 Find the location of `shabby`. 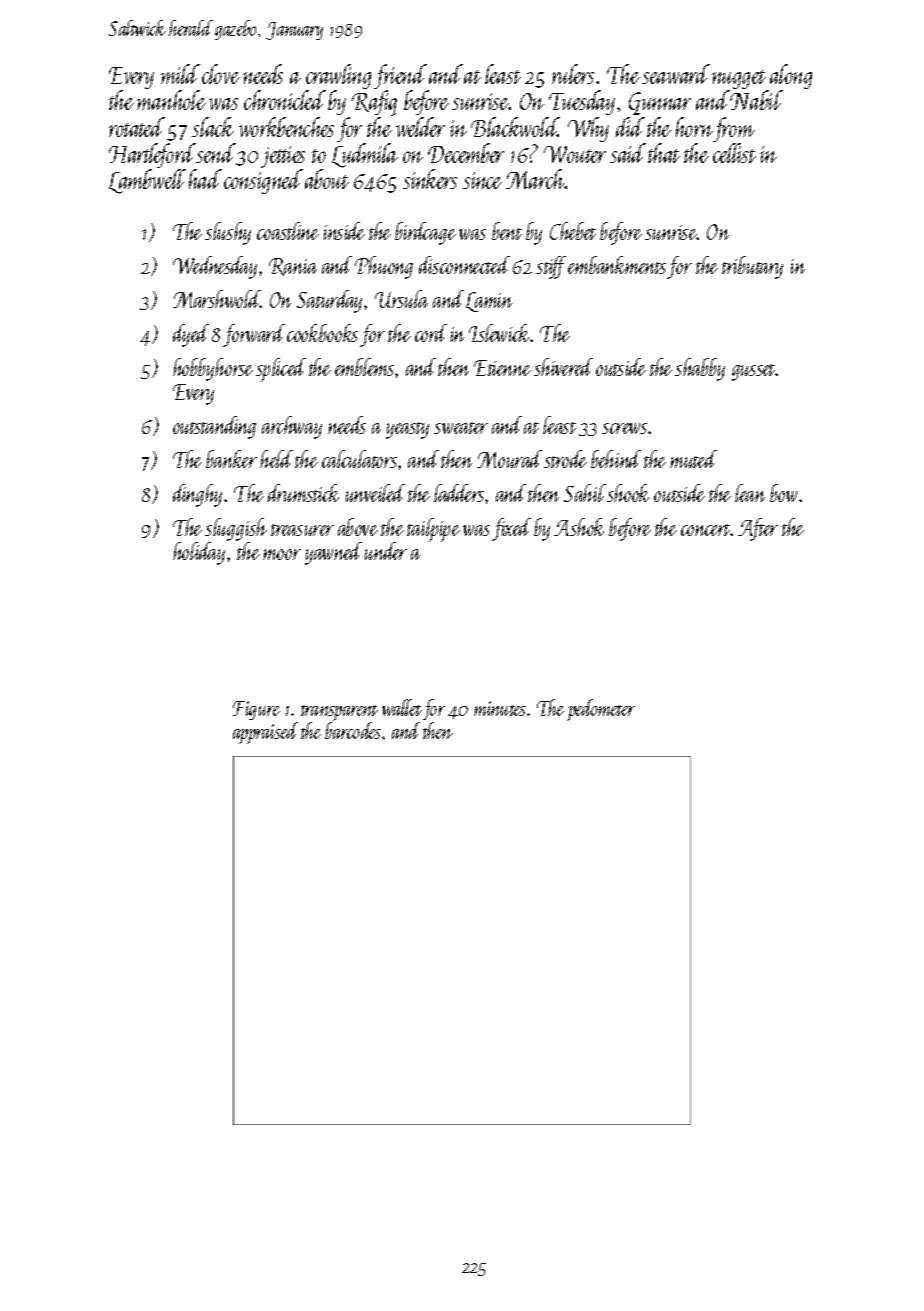

shabby is located at coordinates (700, 369).
